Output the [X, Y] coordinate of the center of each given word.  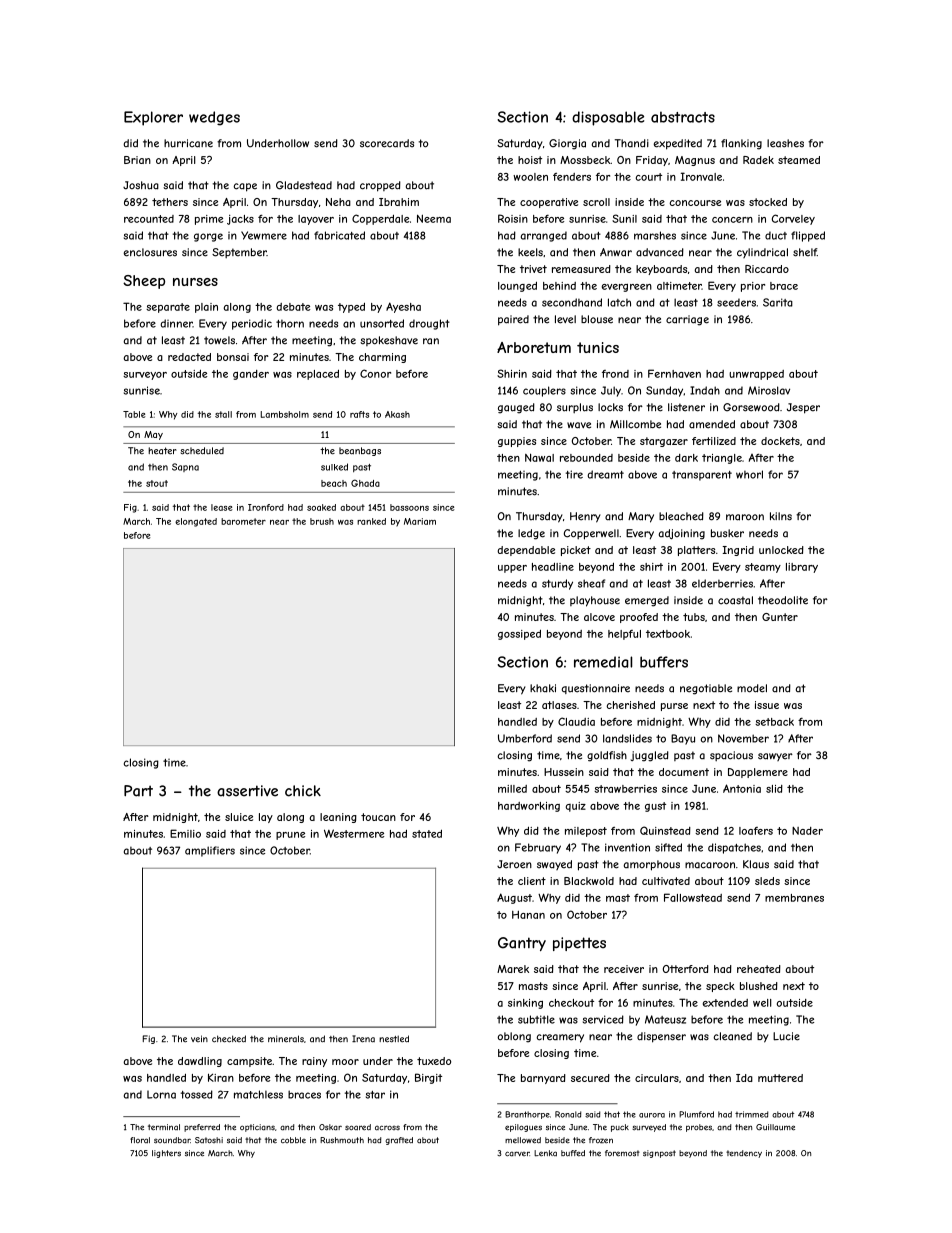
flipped [808, 236]
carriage [687, 320]
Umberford [525, 738]
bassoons [409, 507]
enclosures [150, 252]
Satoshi [209, 1140]
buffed [573, 1153]
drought [429, 324]
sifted [668, 847]
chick [303, 791]
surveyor [145, 376]
